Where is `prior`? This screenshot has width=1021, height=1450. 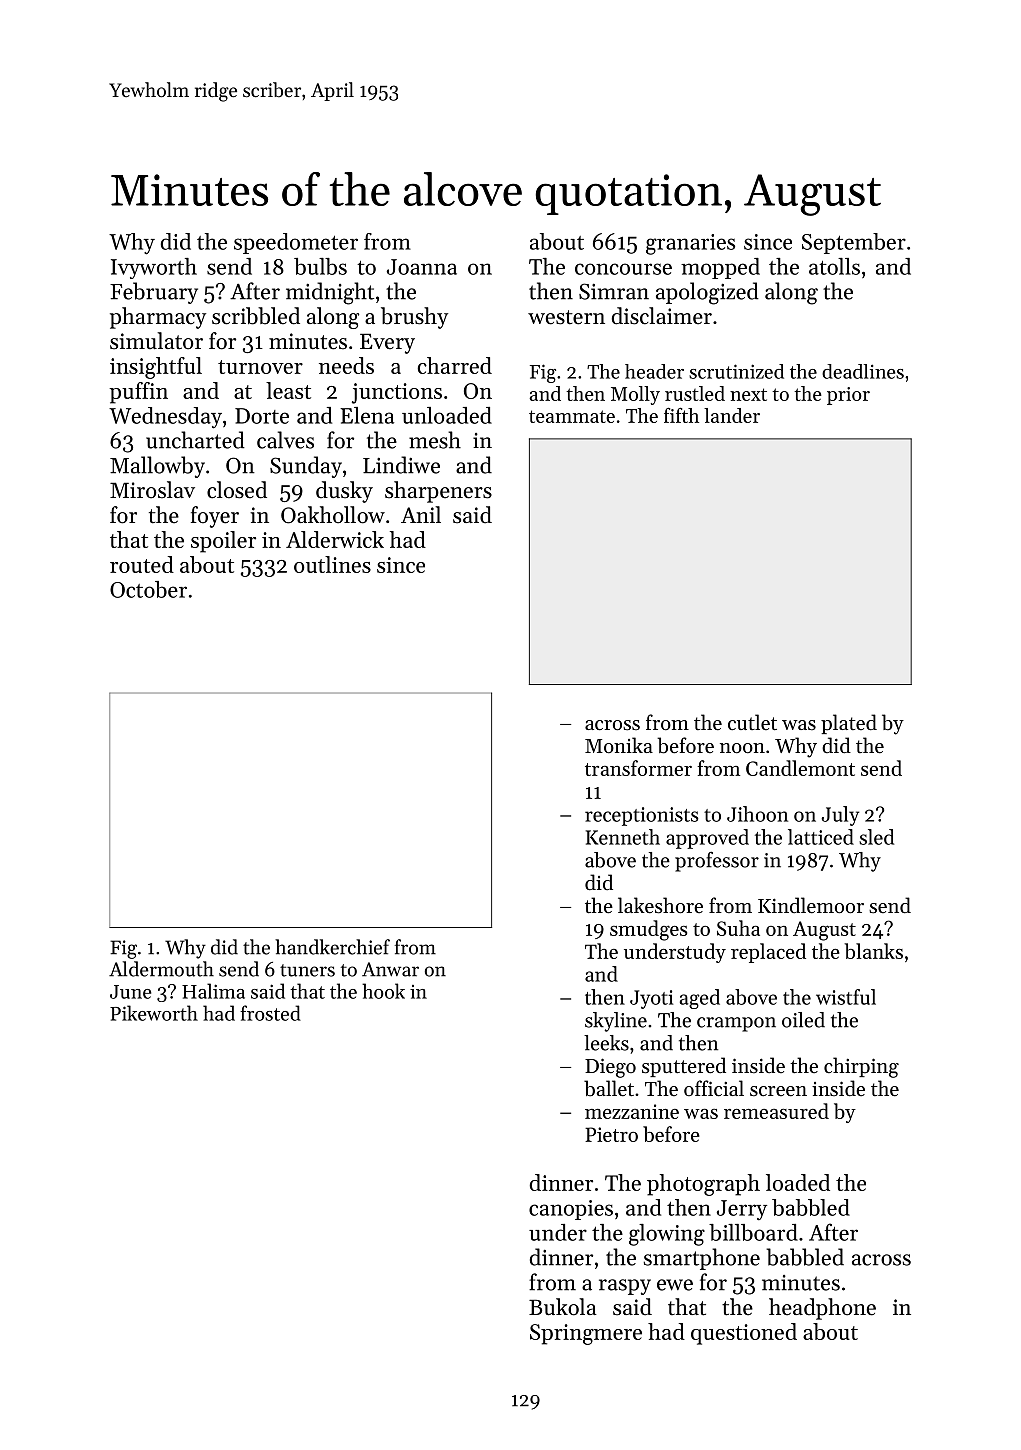 prior is located at coordinates (848, 396).
